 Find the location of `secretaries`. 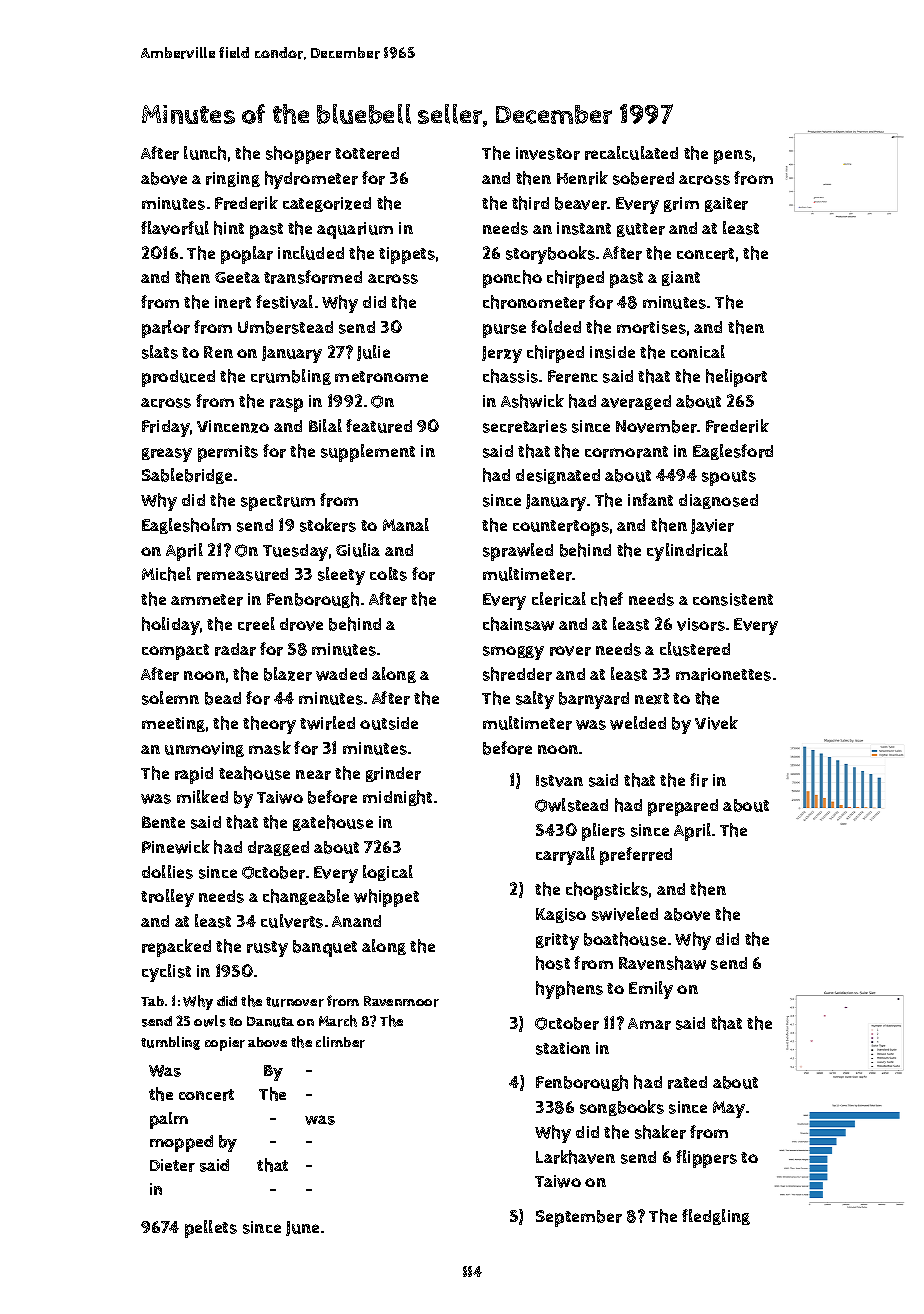

secretaries is located at coordinates (525, 426).
